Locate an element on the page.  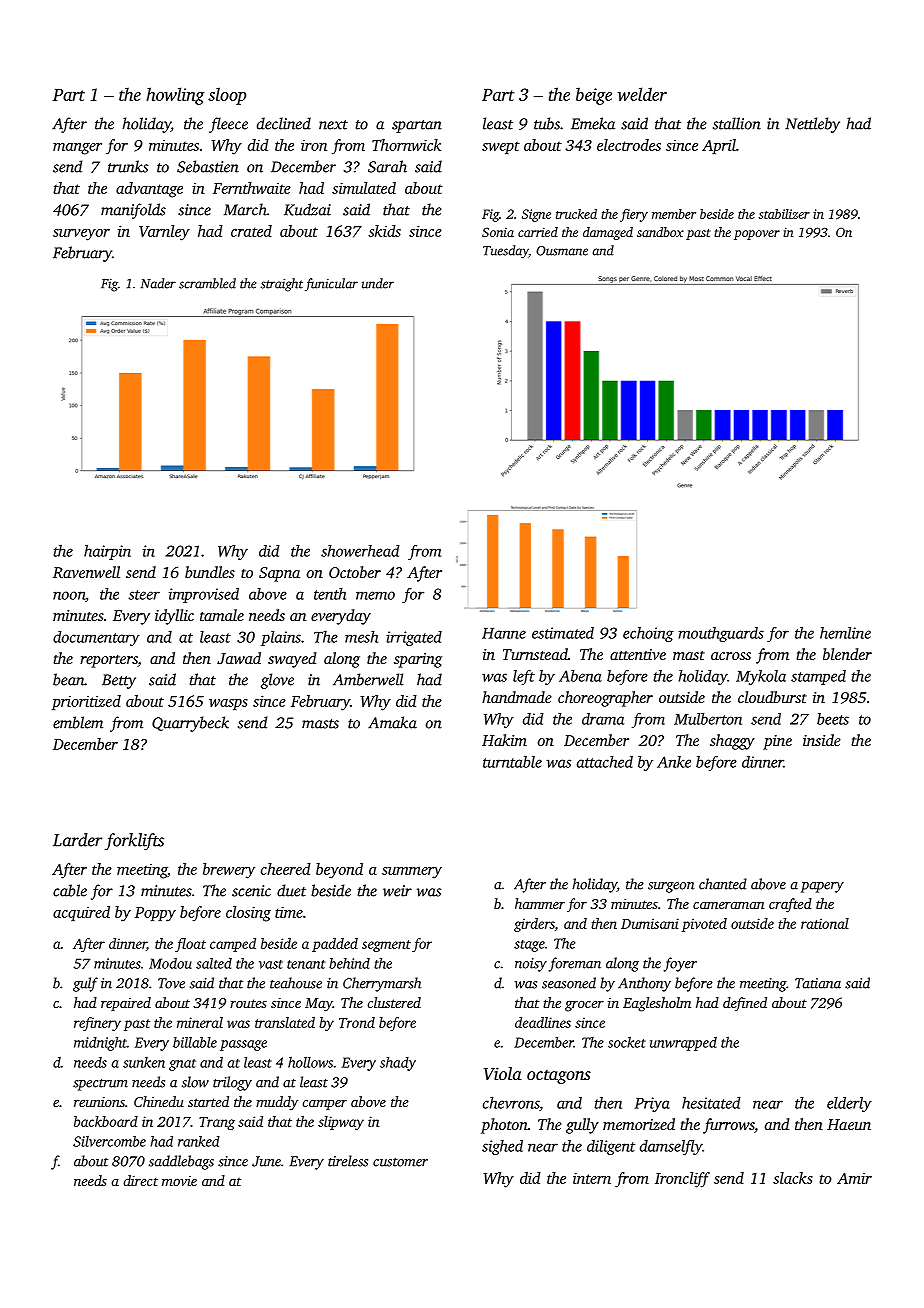
duet is located at coordinates (291, 890).
